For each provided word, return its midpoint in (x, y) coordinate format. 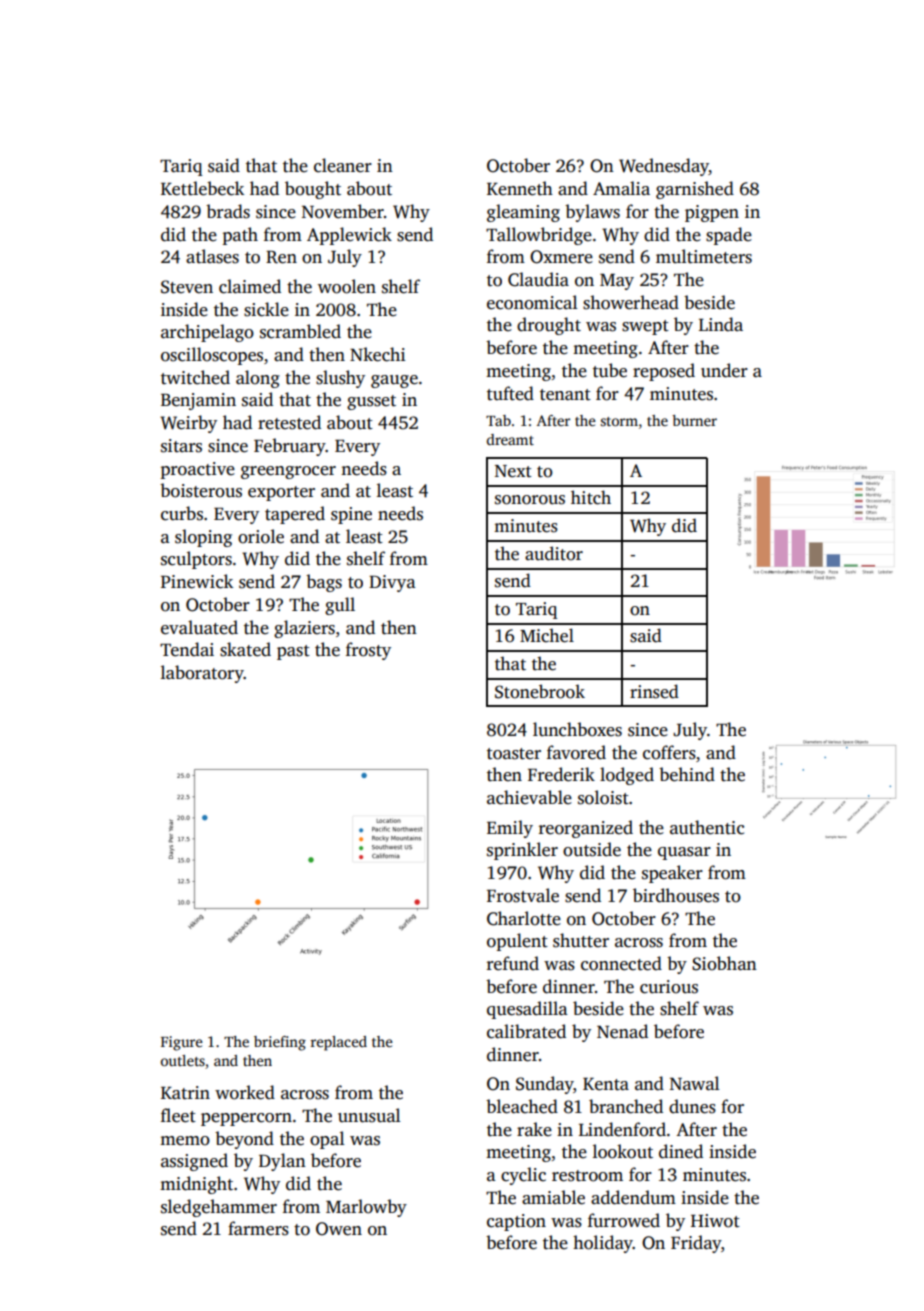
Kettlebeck (202, 188)
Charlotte (524, 918)
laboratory (202, 674)
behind (687, 774)
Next (513, 471)
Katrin (185, 1093)
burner (694, 420)
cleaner (343, 165)
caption (516, 1222)
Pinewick (197, 581)
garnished (695, 190)
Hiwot (715, 1221)
